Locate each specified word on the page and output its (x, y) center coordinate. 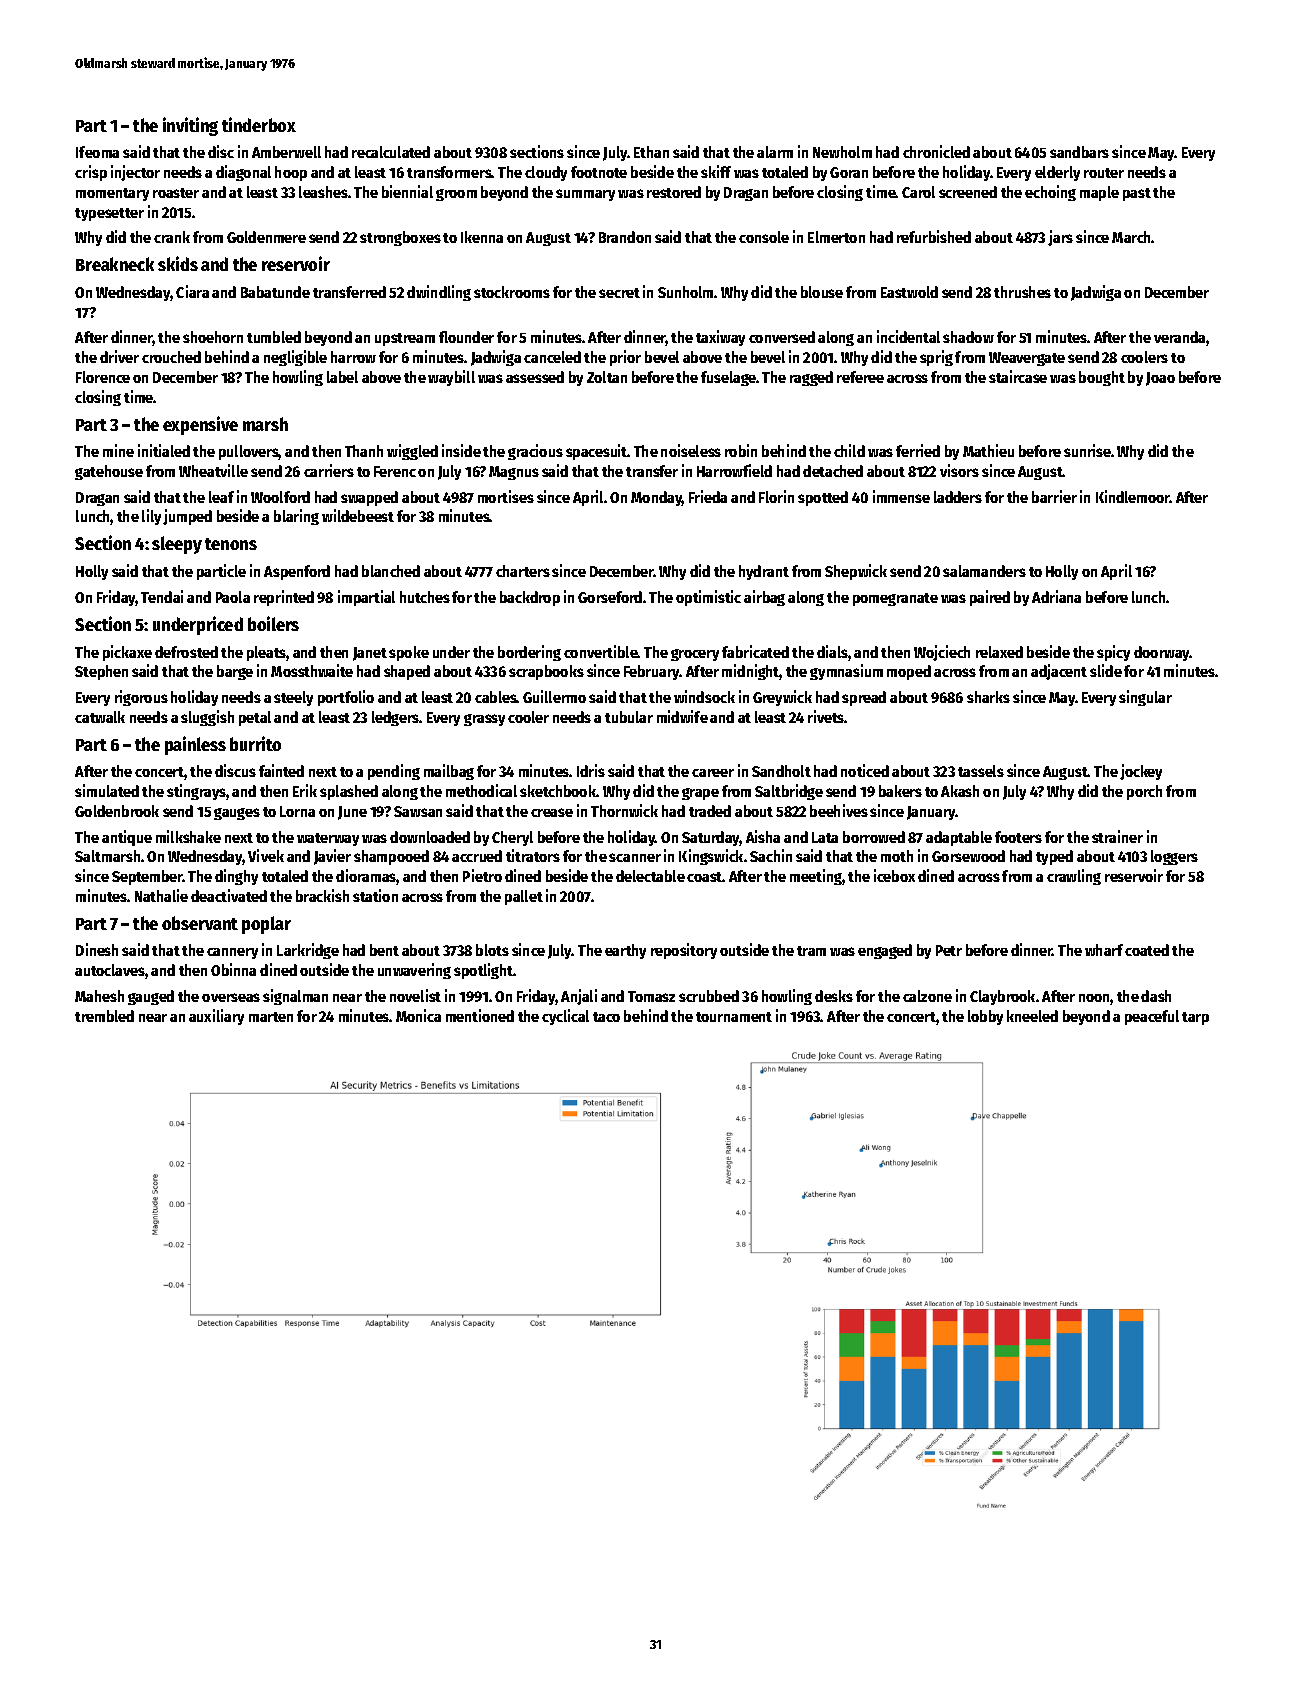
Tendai (162, 596)
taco (606, 1017)
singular (1145, 698)
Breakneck (115, 264)
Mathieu (988, 450)
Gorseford (610, 597)
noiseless (691, 450)
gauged (151, 997)
